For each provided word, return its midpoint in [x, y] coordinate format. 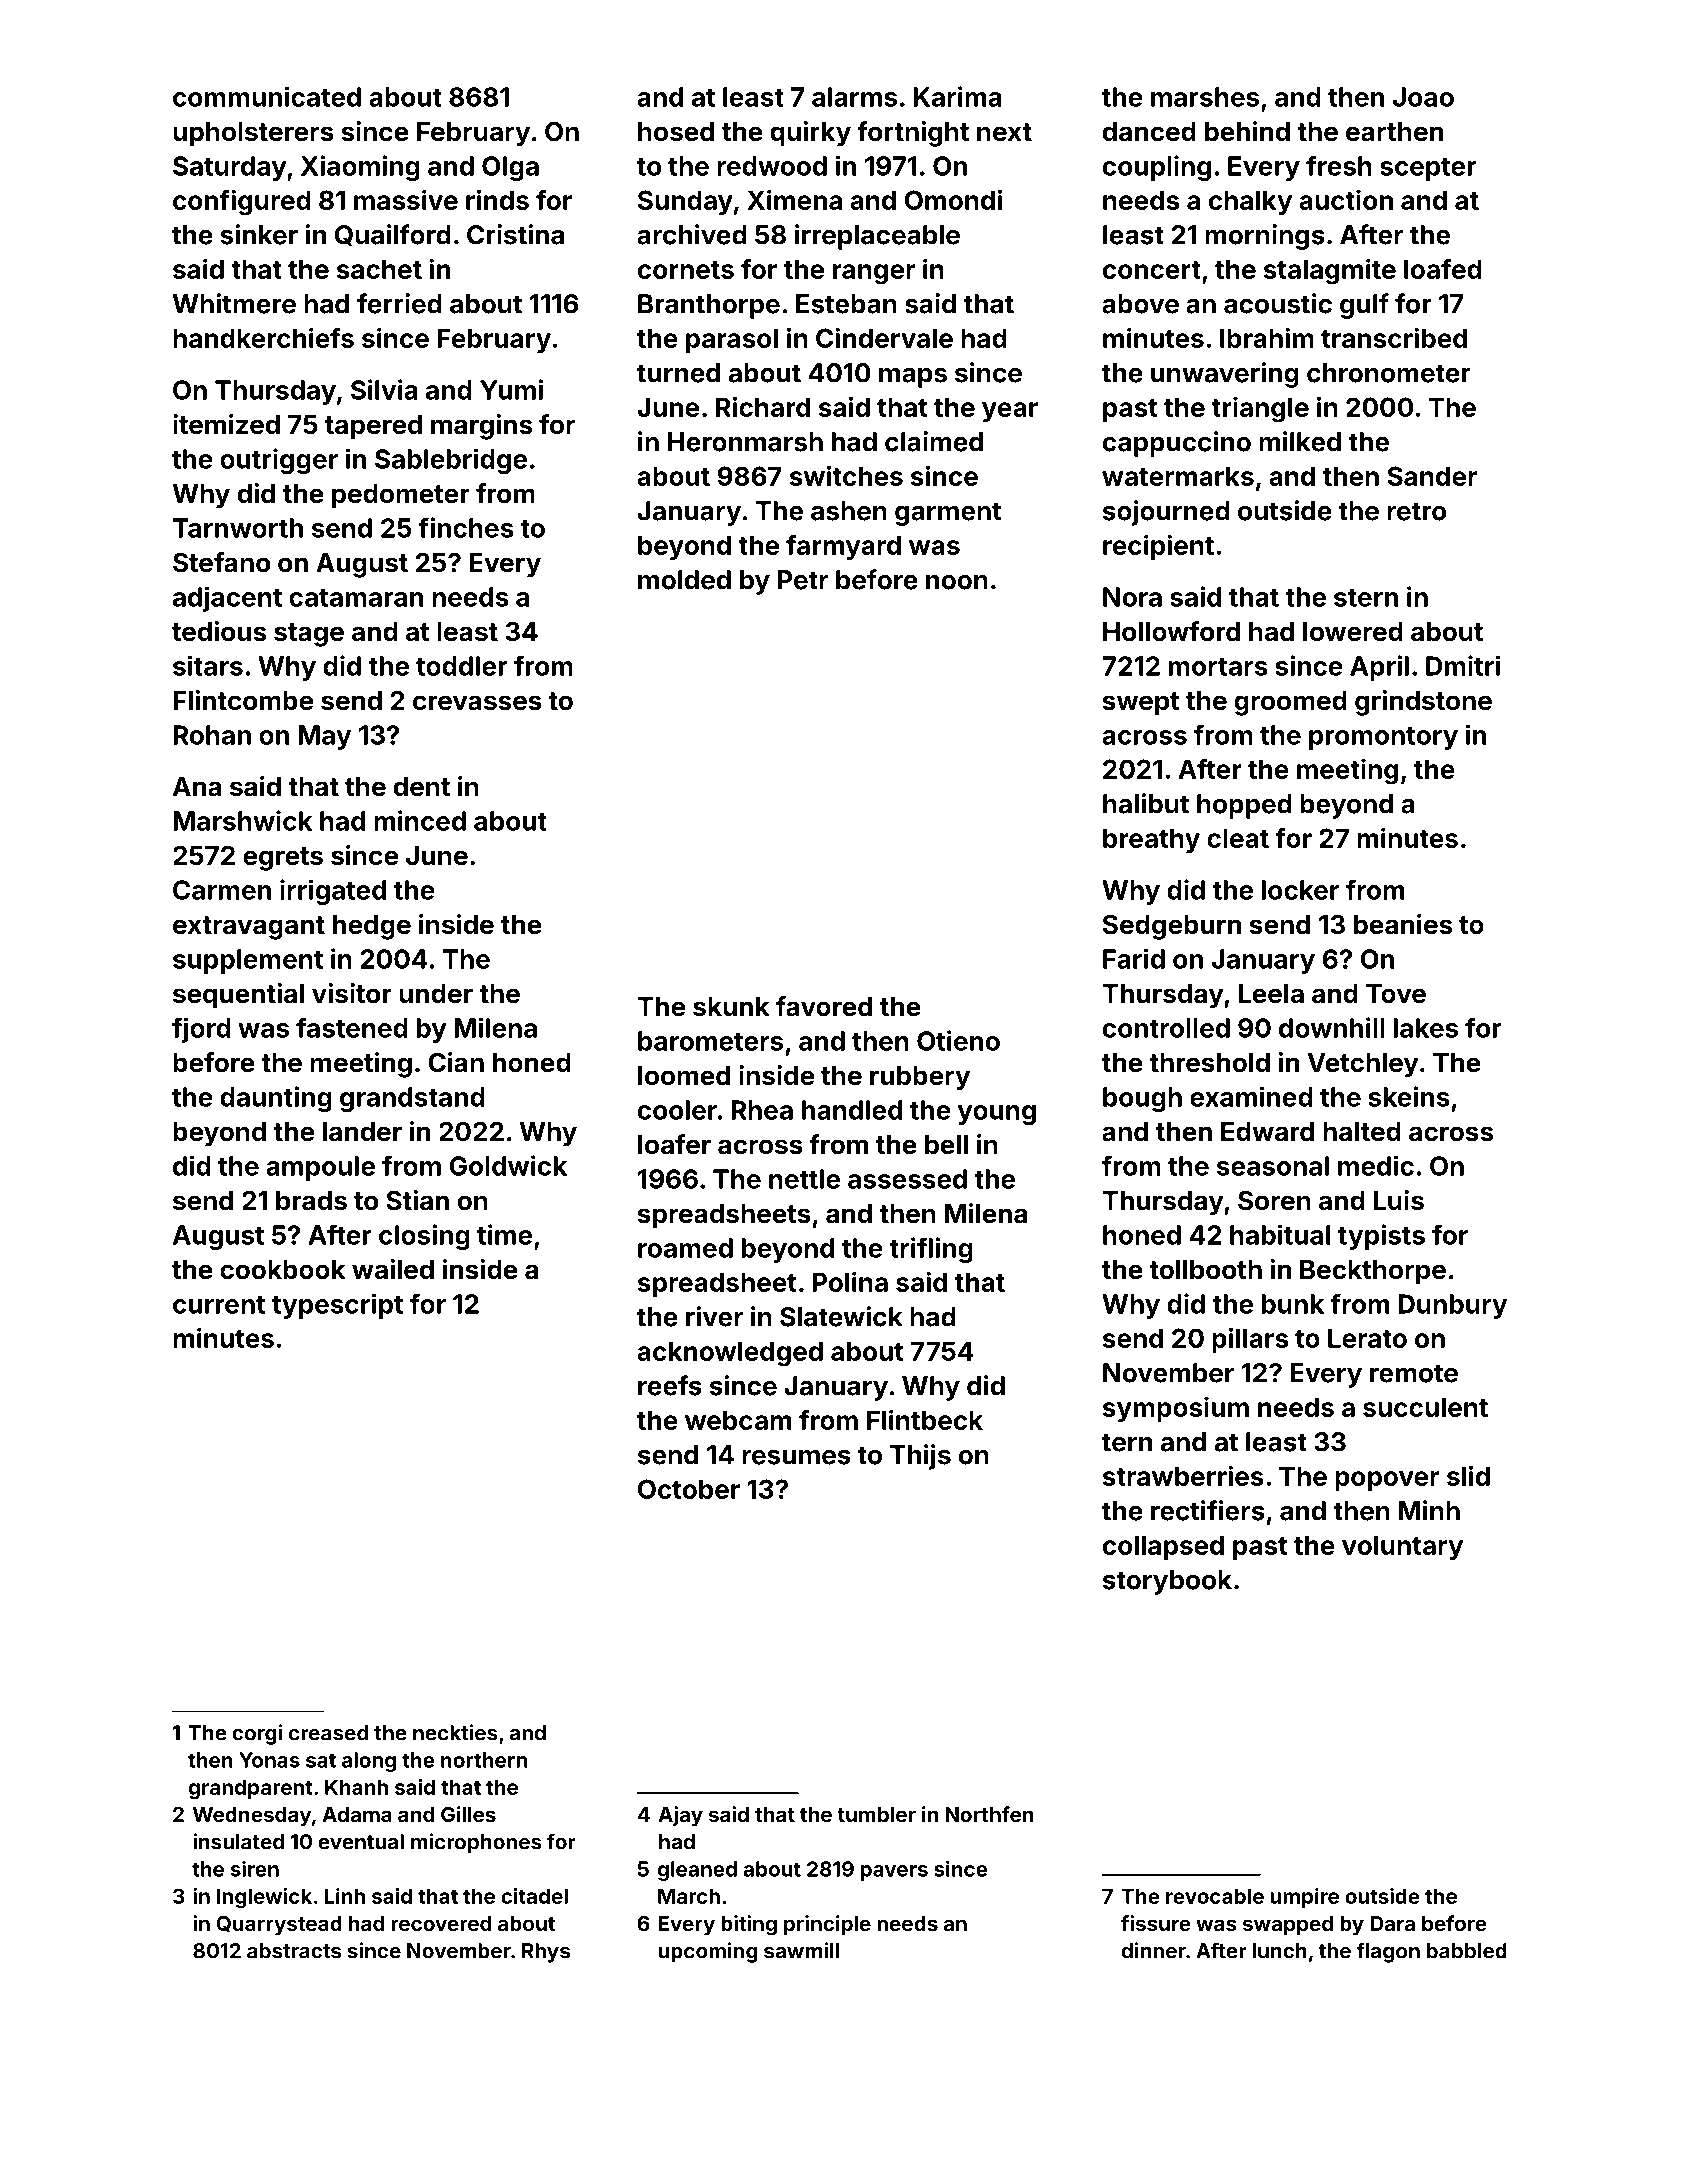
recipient [1158, 547]
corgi [257, 1734]
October [689, 1489]
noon [957, 582]
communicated [267, 96]
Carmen [222, 890]
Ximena [794, 199]
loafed [1443, 269]
